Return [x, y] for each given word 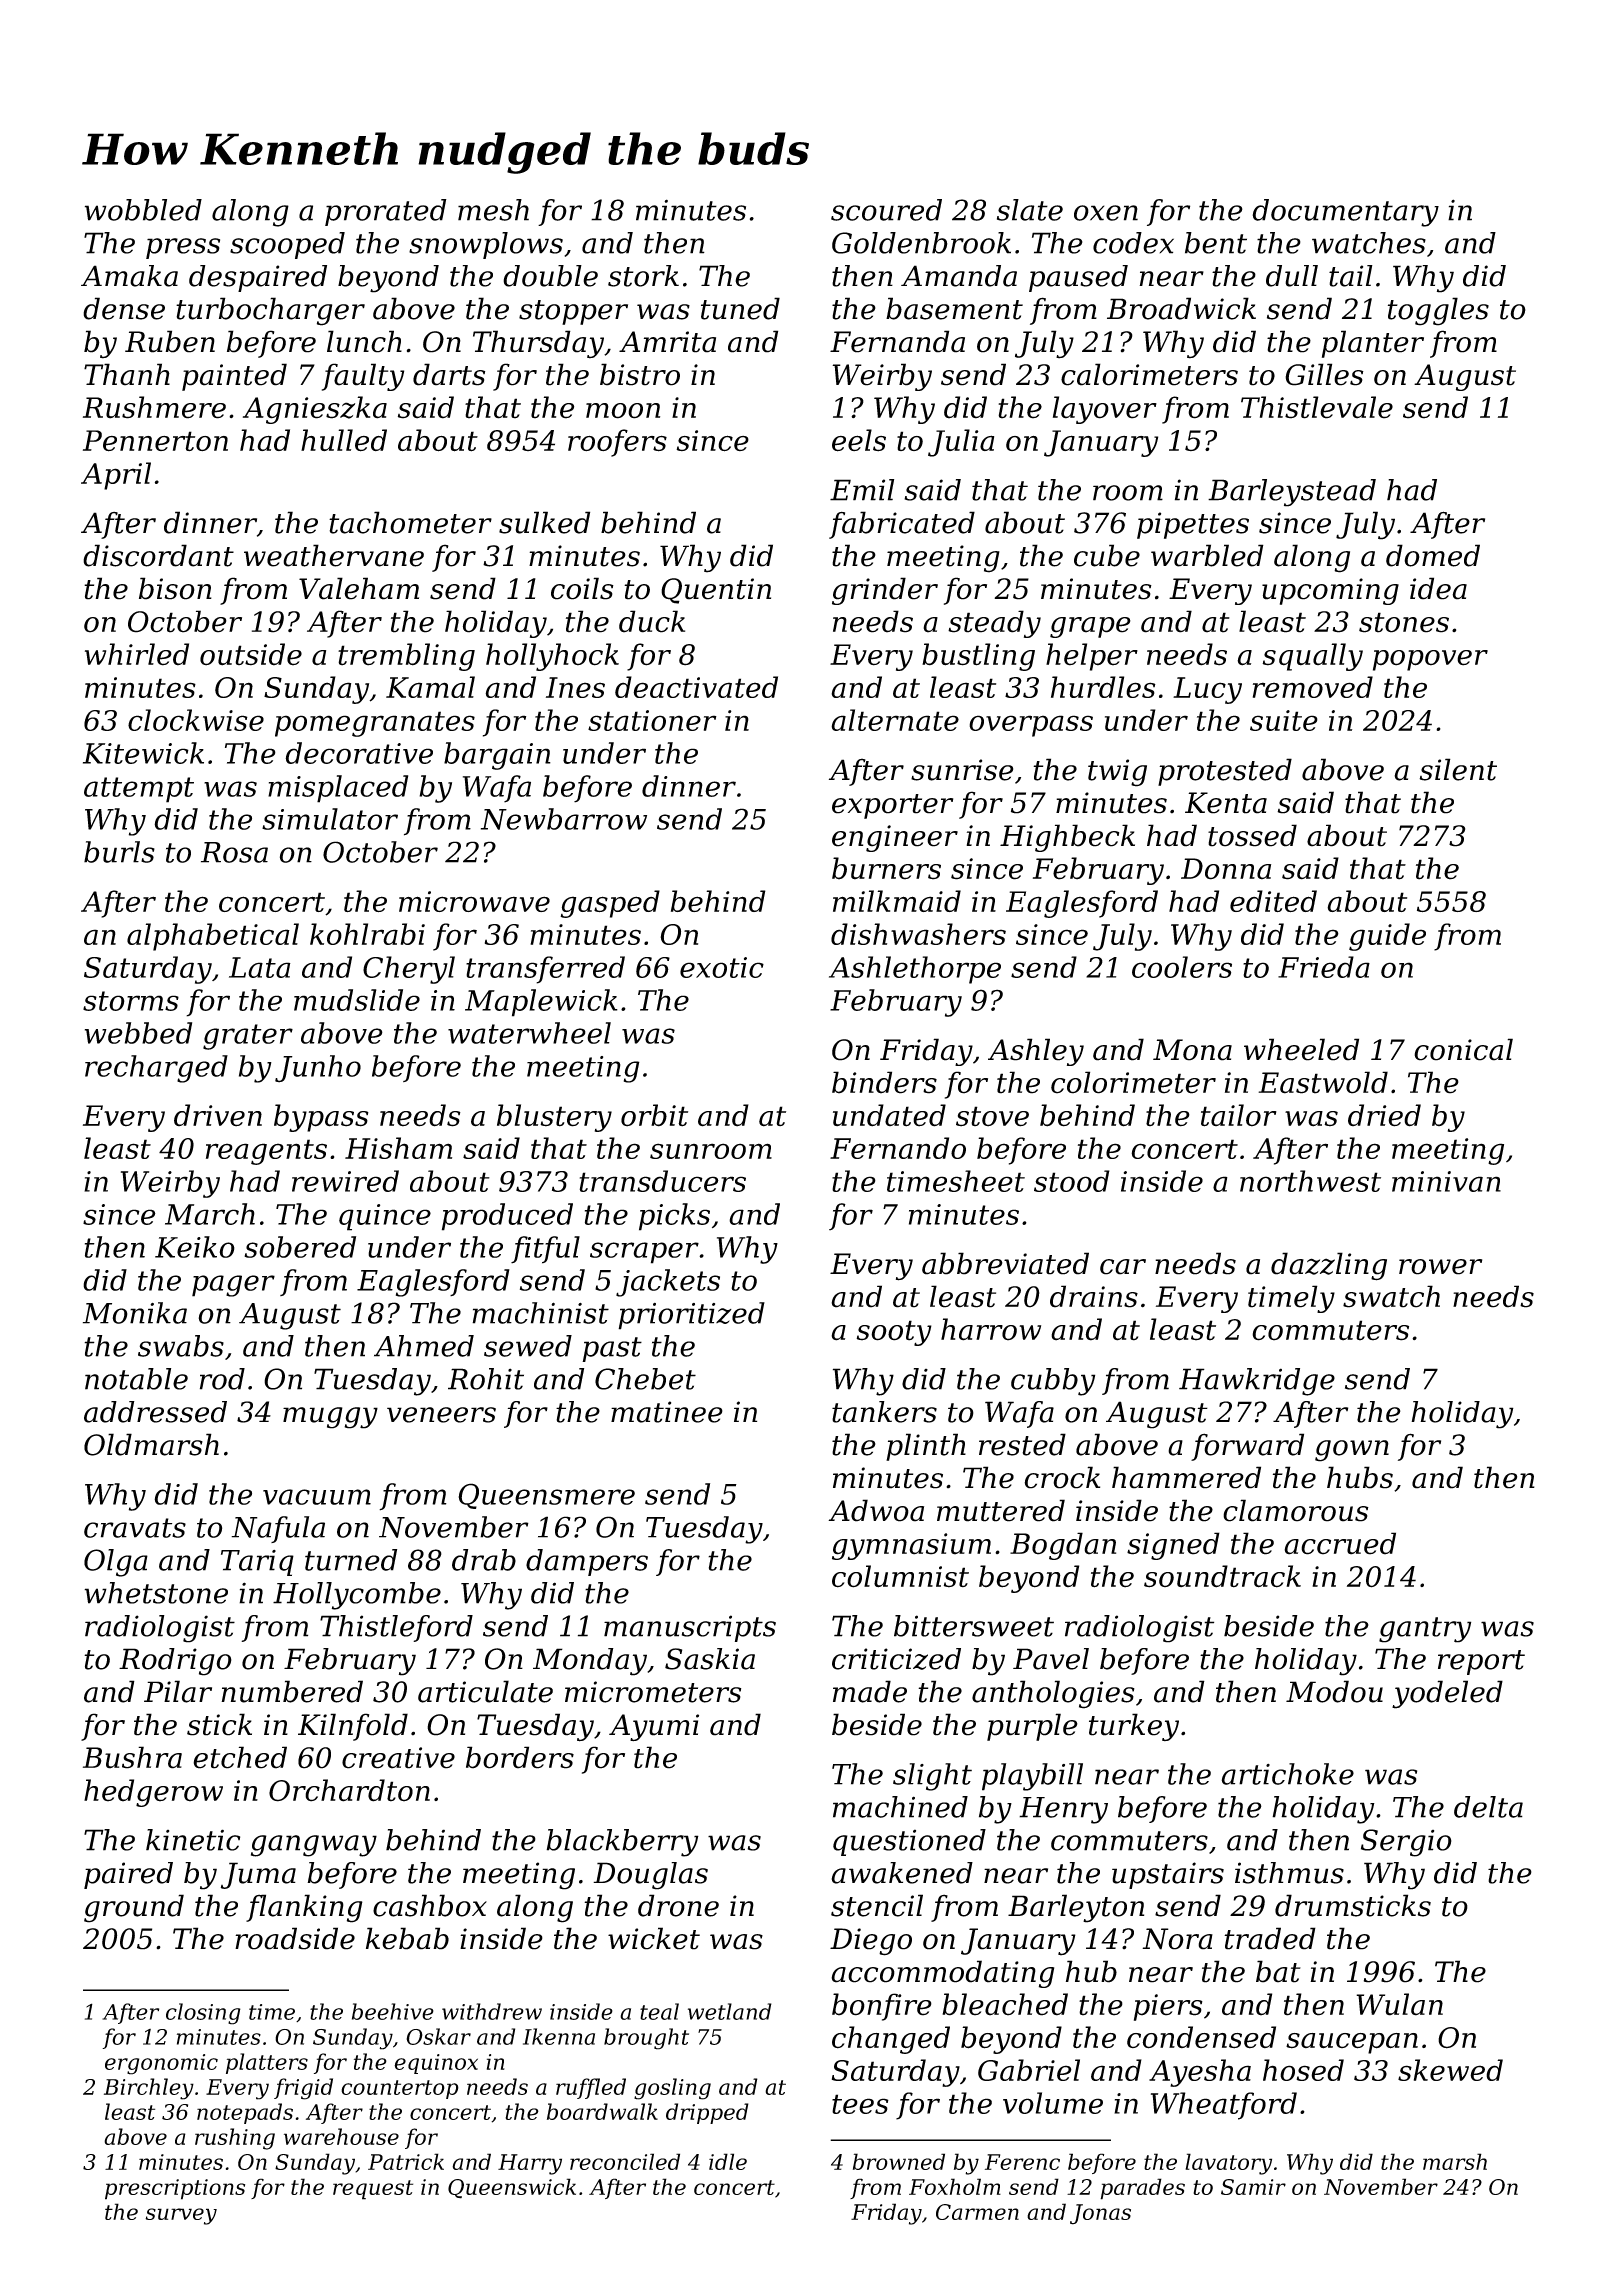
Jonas [1100, 2214]
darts [449, 374]
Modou [1334, 1691]
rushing [235, 2139]
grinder [885, 591]
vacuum [317, 1497]
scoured [886, 210]
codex [1133, 243]
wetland [730, 2011]
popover [1430, 660]
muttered [1001, 1510]
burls [119, 852]
